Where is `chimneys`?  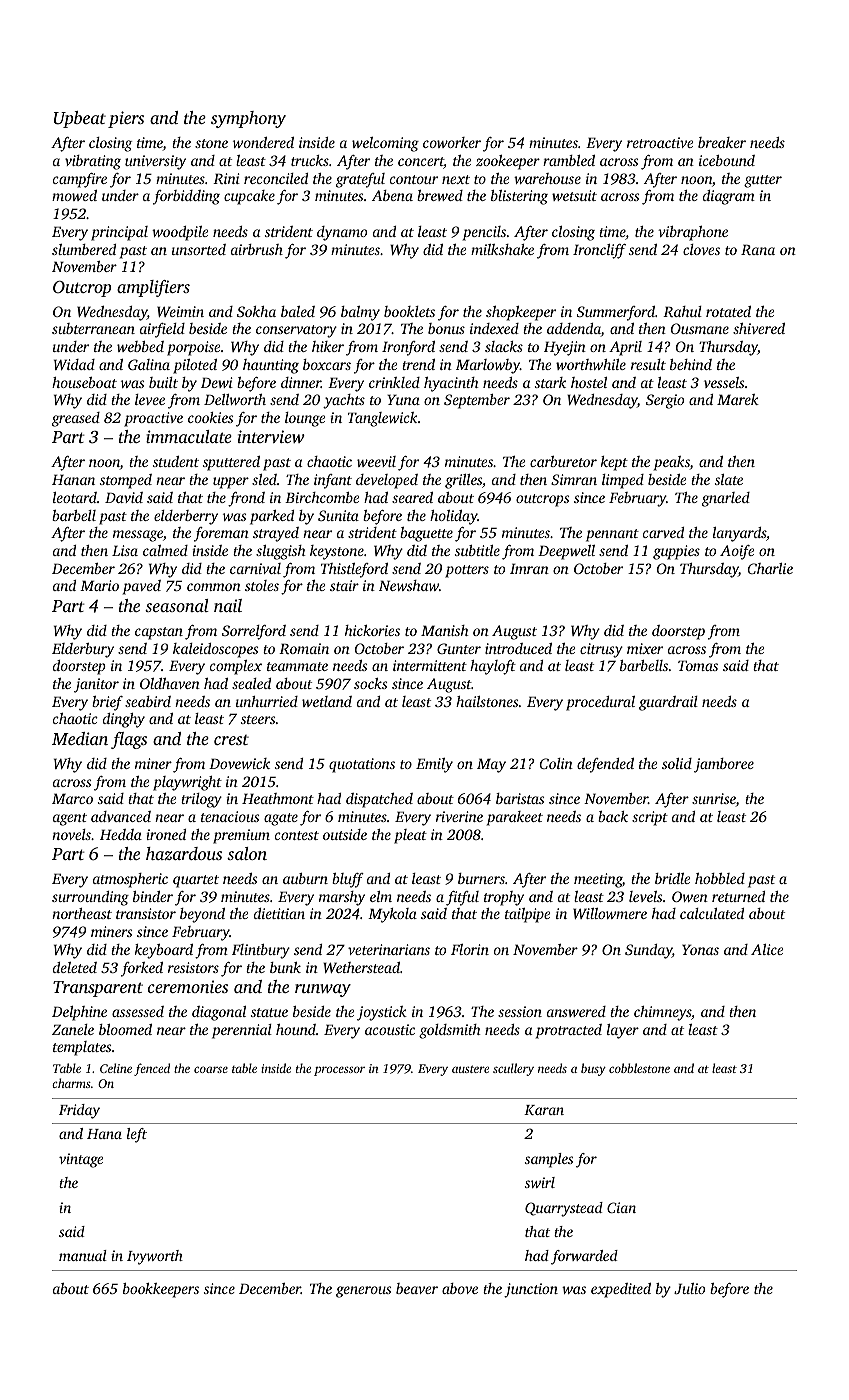
chimneys is located at coordinates (662, 1013).
